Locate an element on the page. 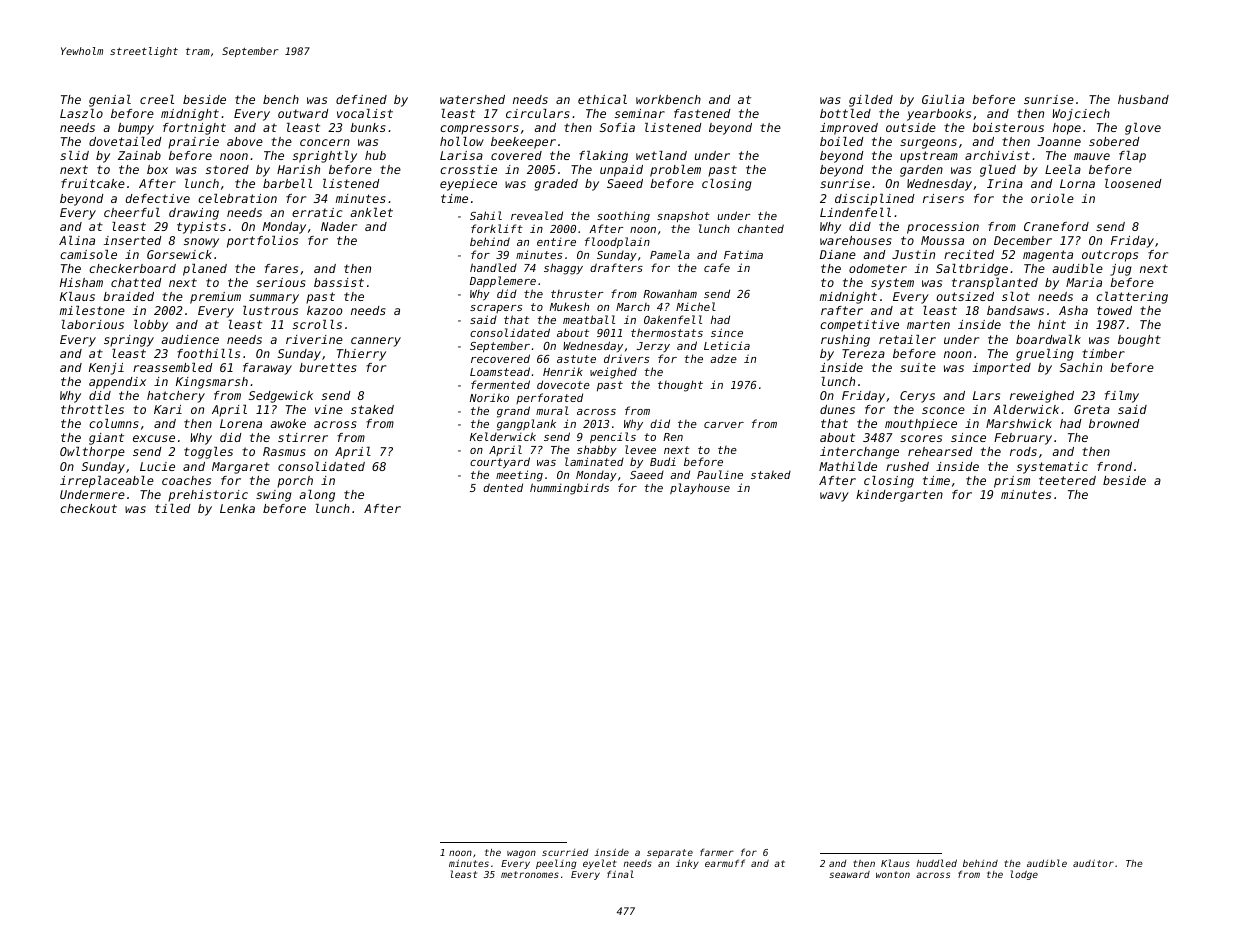 Image resolution: width=1233 pixels, height=952 pixels. scurried is located at coordinates (565, 852).
